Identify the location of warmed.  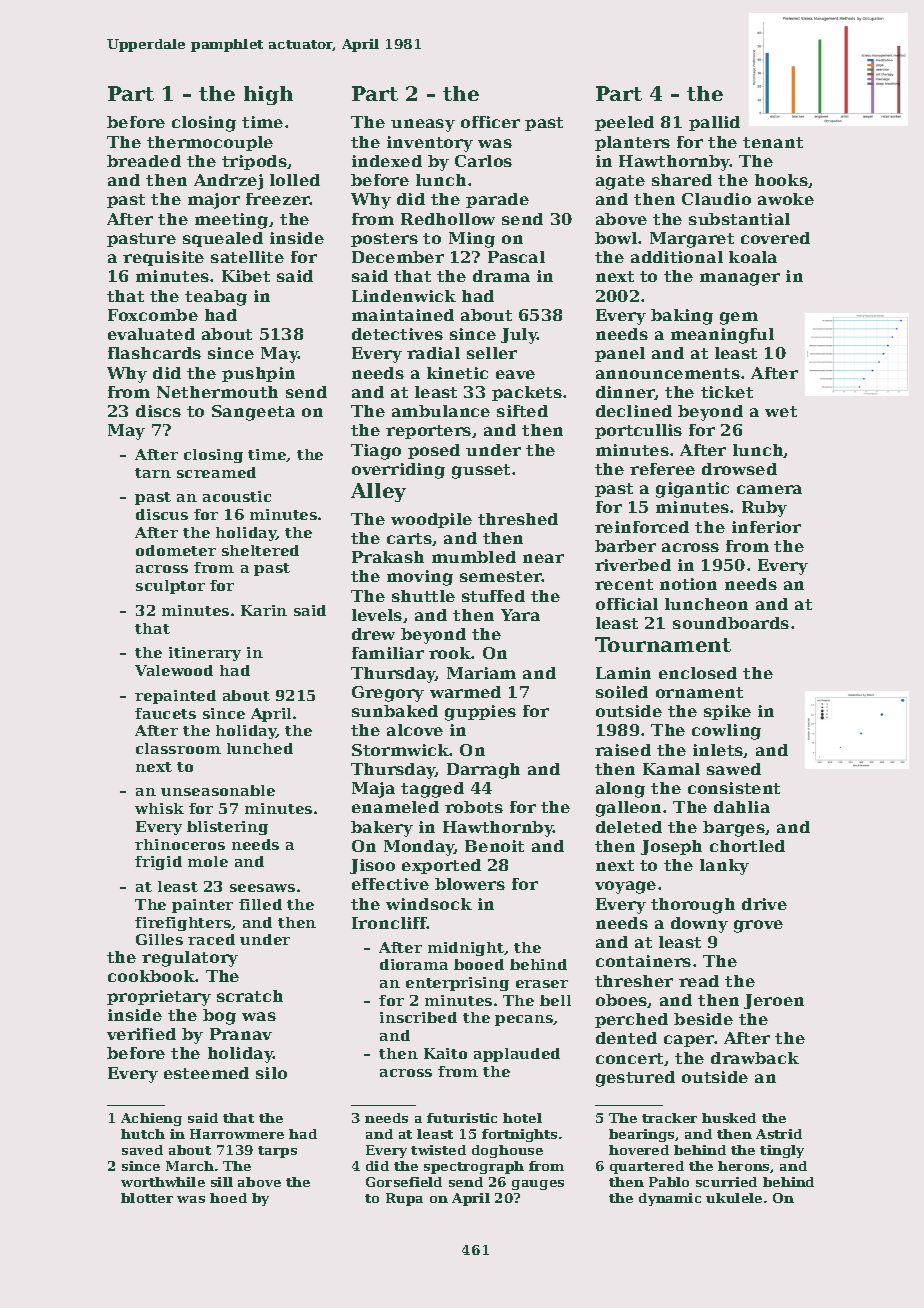
(465, 692).
